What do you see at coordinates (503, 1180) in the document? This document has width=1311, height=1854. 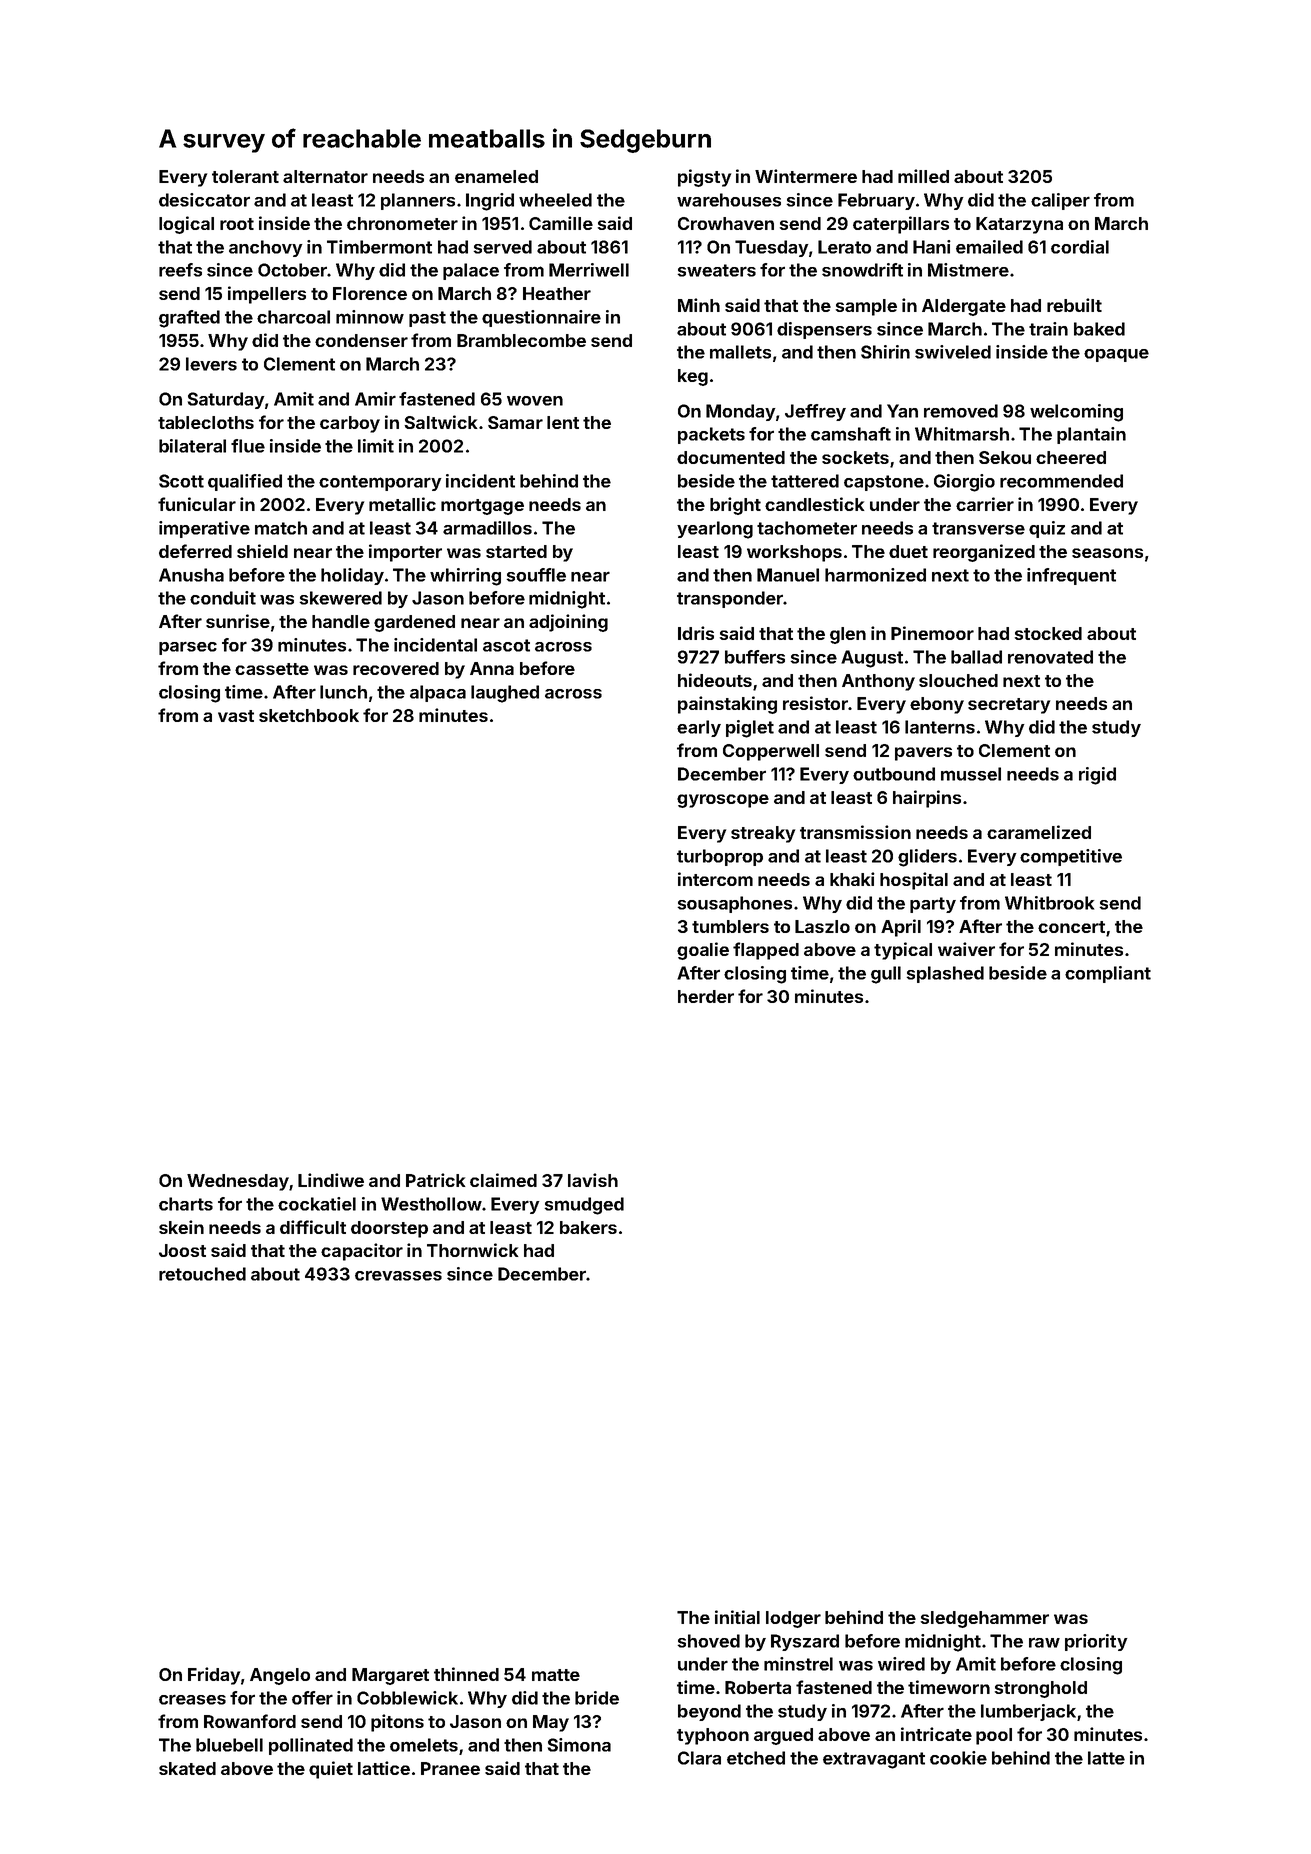 I see `claimed` at bounding box center [503, 1180].
